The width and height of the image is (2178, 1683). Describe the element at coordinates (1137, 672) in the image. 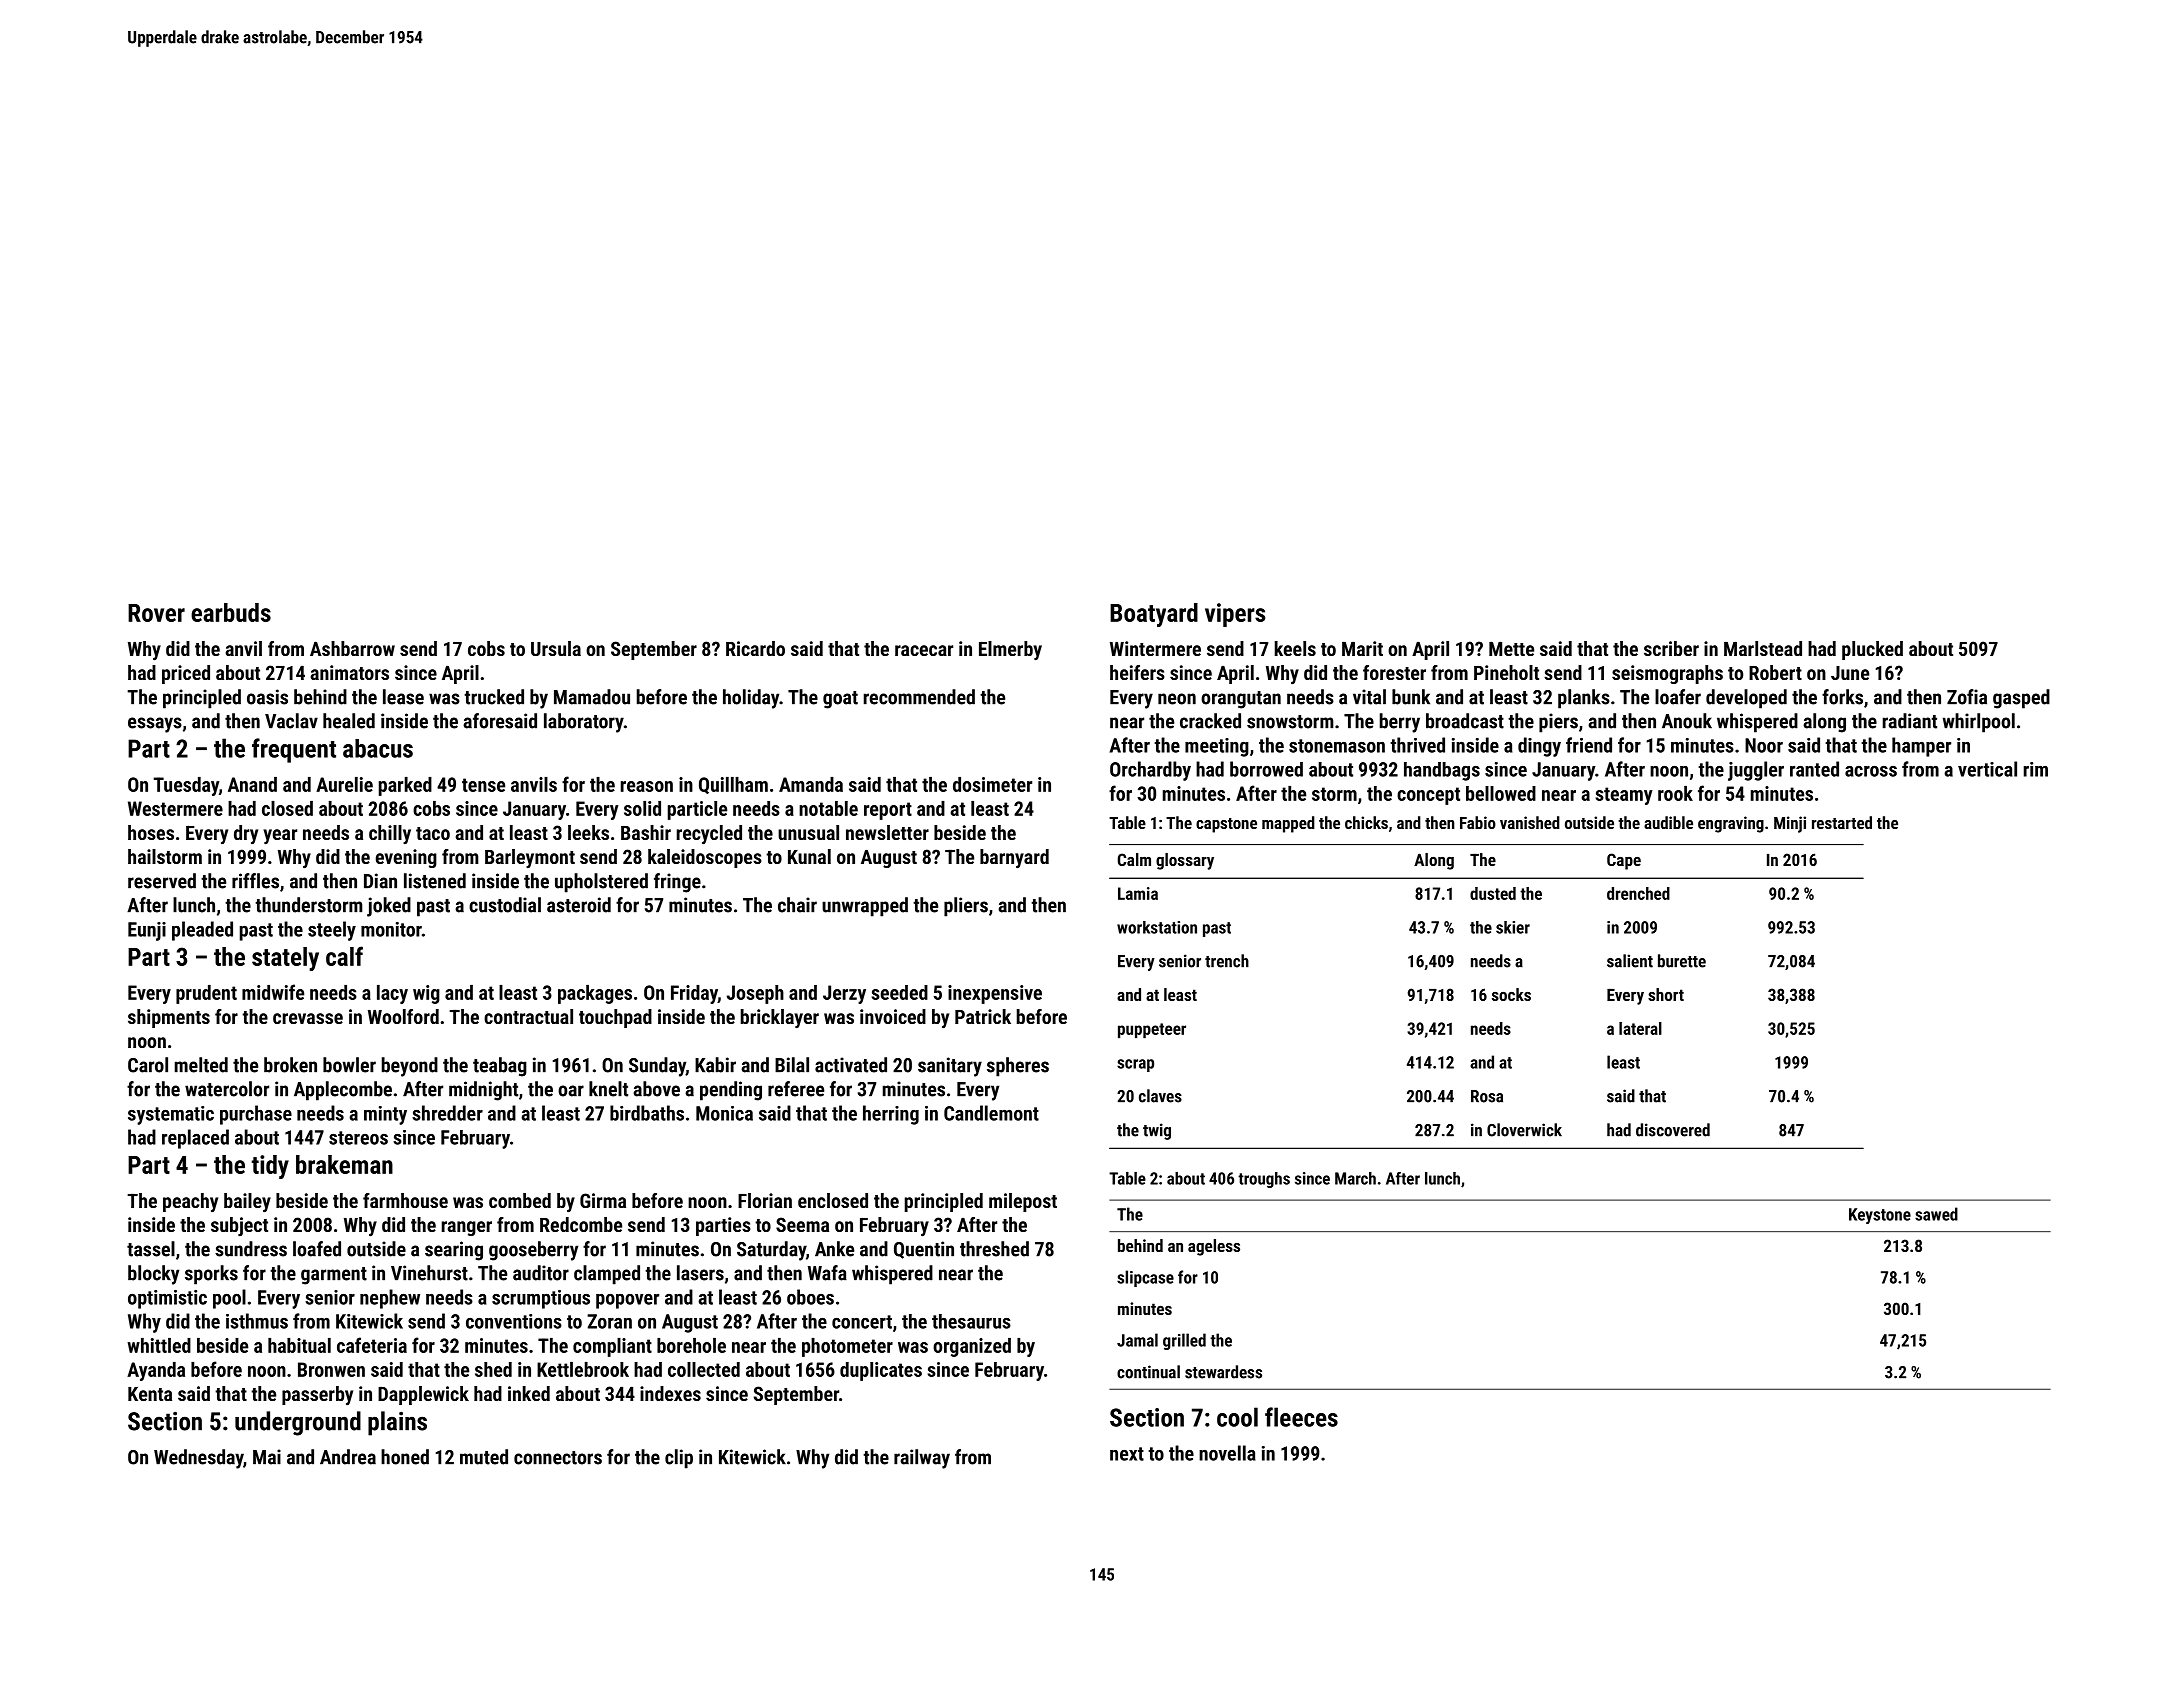

I see `heifers` at that location.
